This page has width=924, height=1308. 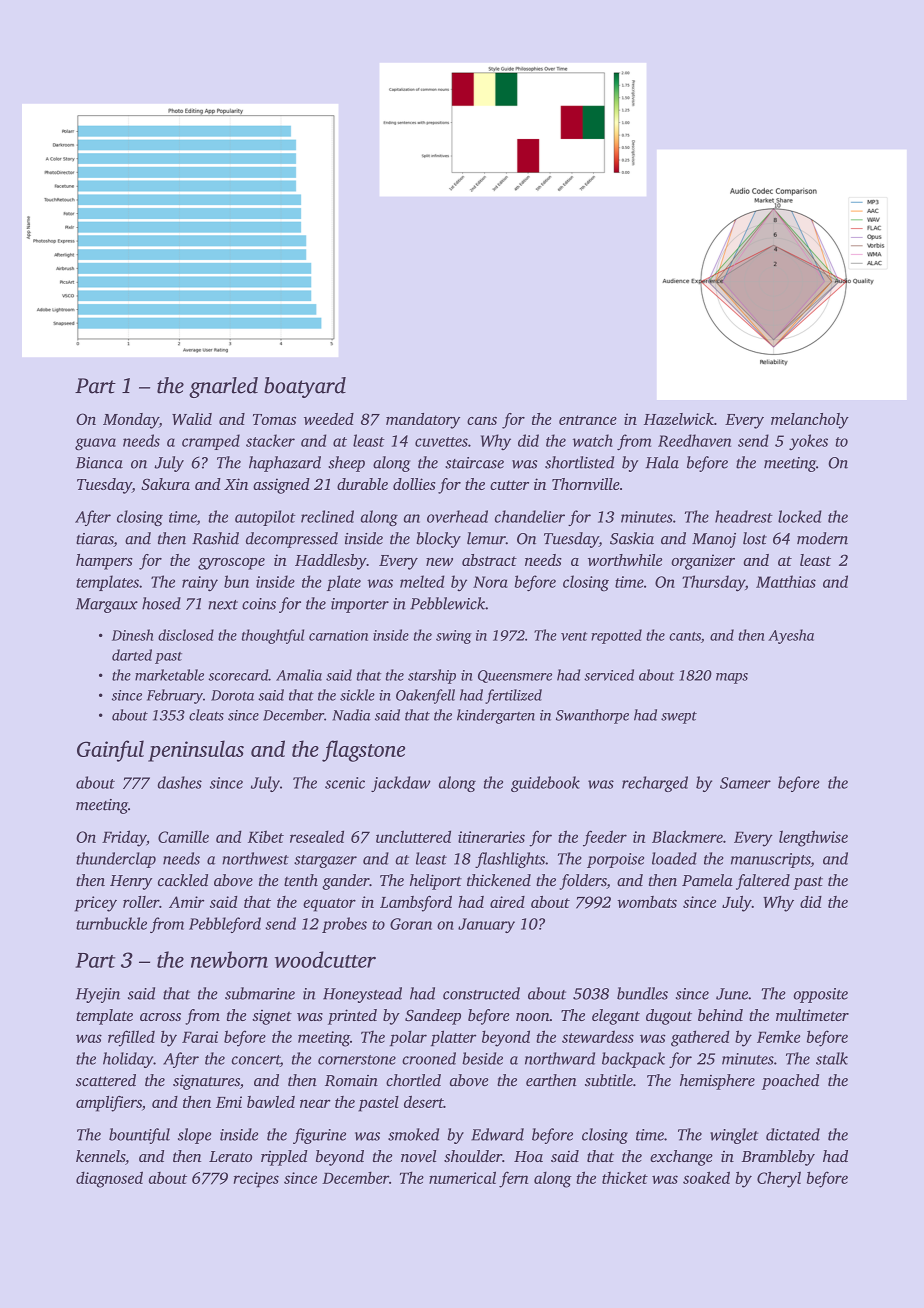 What do you see at coordinates (820, 995) in the page?
I see `opposite` at bounding box center [820, 995].
